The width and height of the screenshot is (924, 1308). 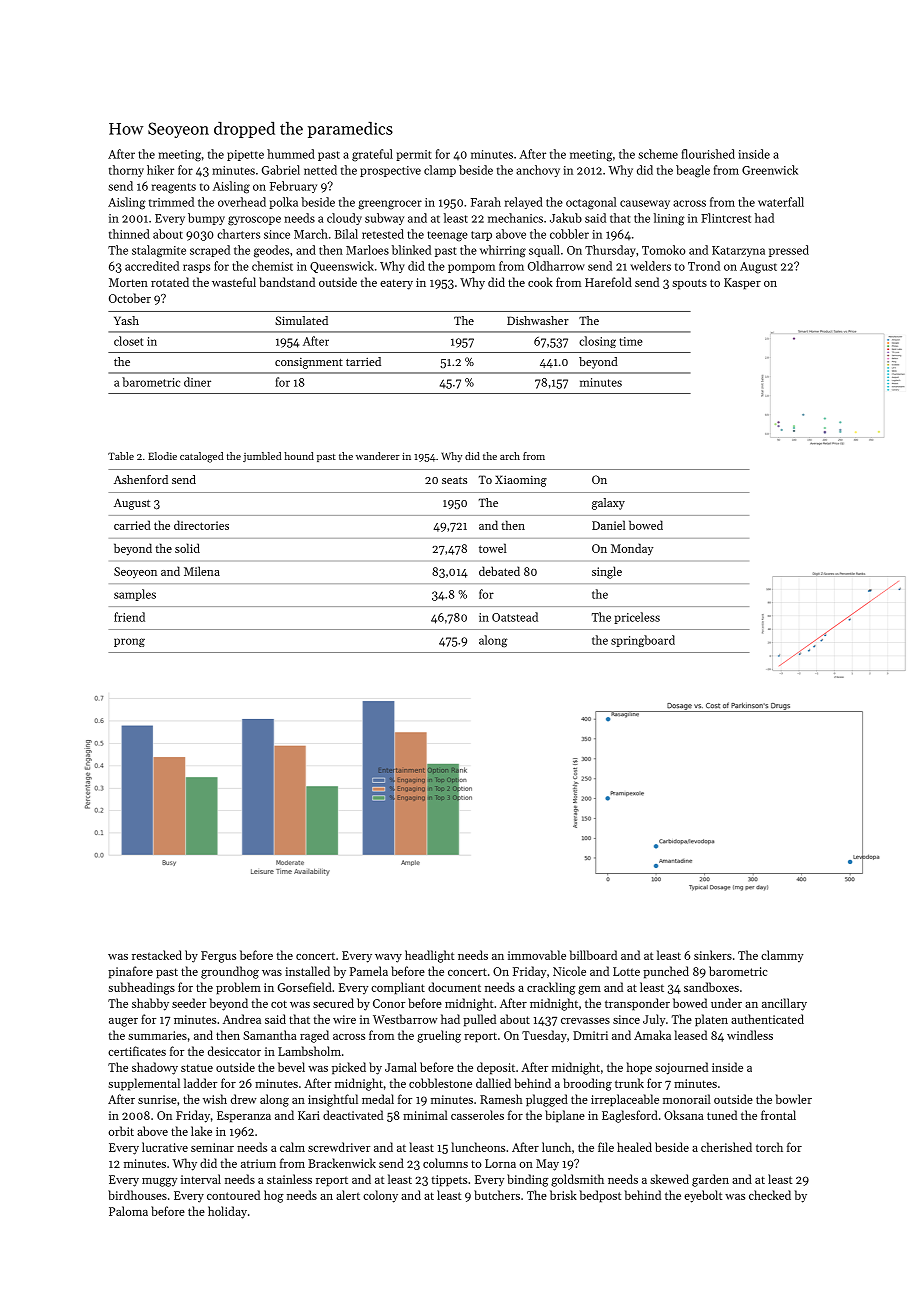 What do you see at coordinates (607, 572) in the screenshot?
I see `single` at bounding box center [607, 572].
